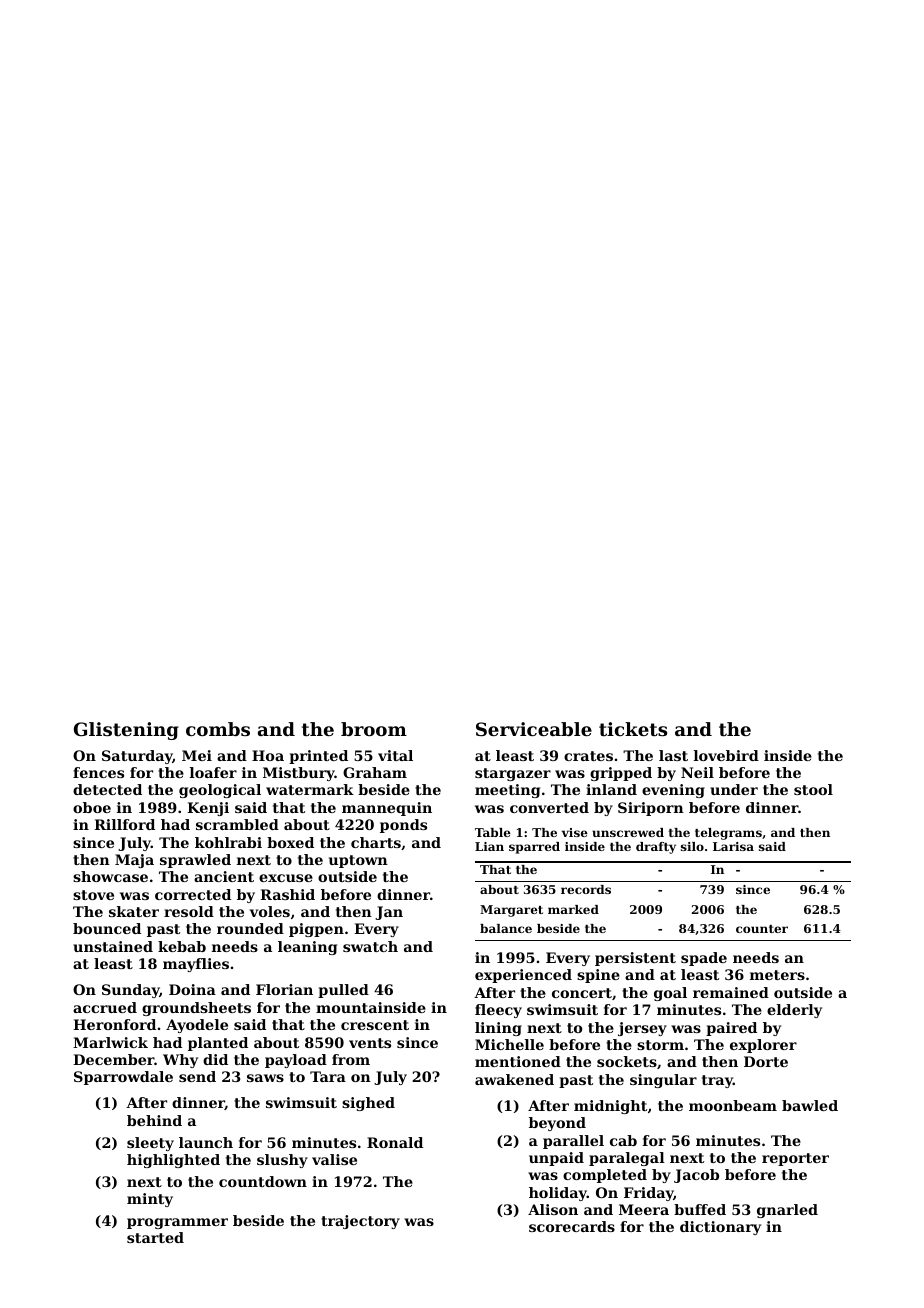  What do you see at coordinates (692, 846) in the screenshot?
I see `silo` at bounding box center [692, 846].
